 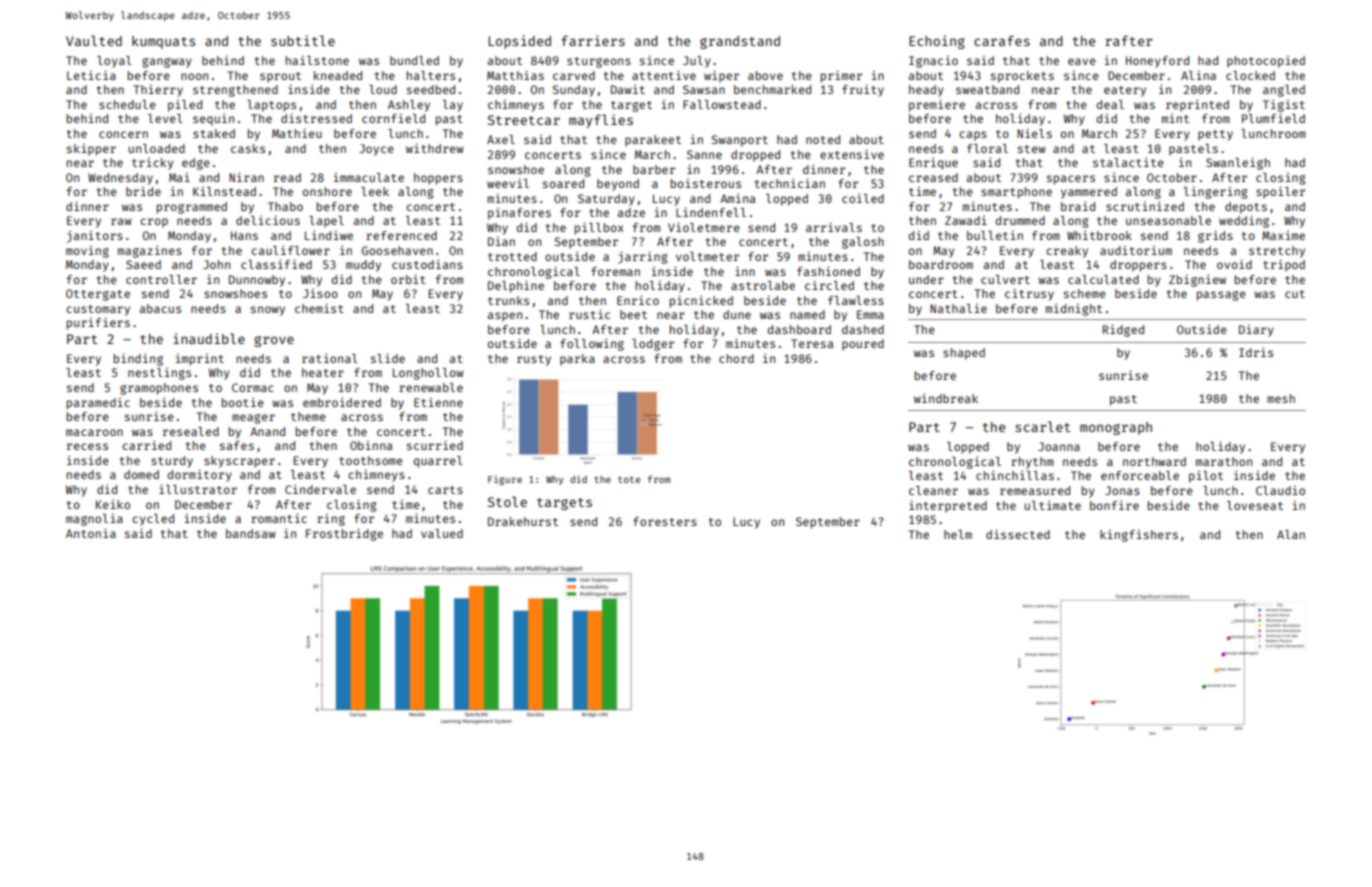 I want to click on eave, so click(x=1082, y=61).
